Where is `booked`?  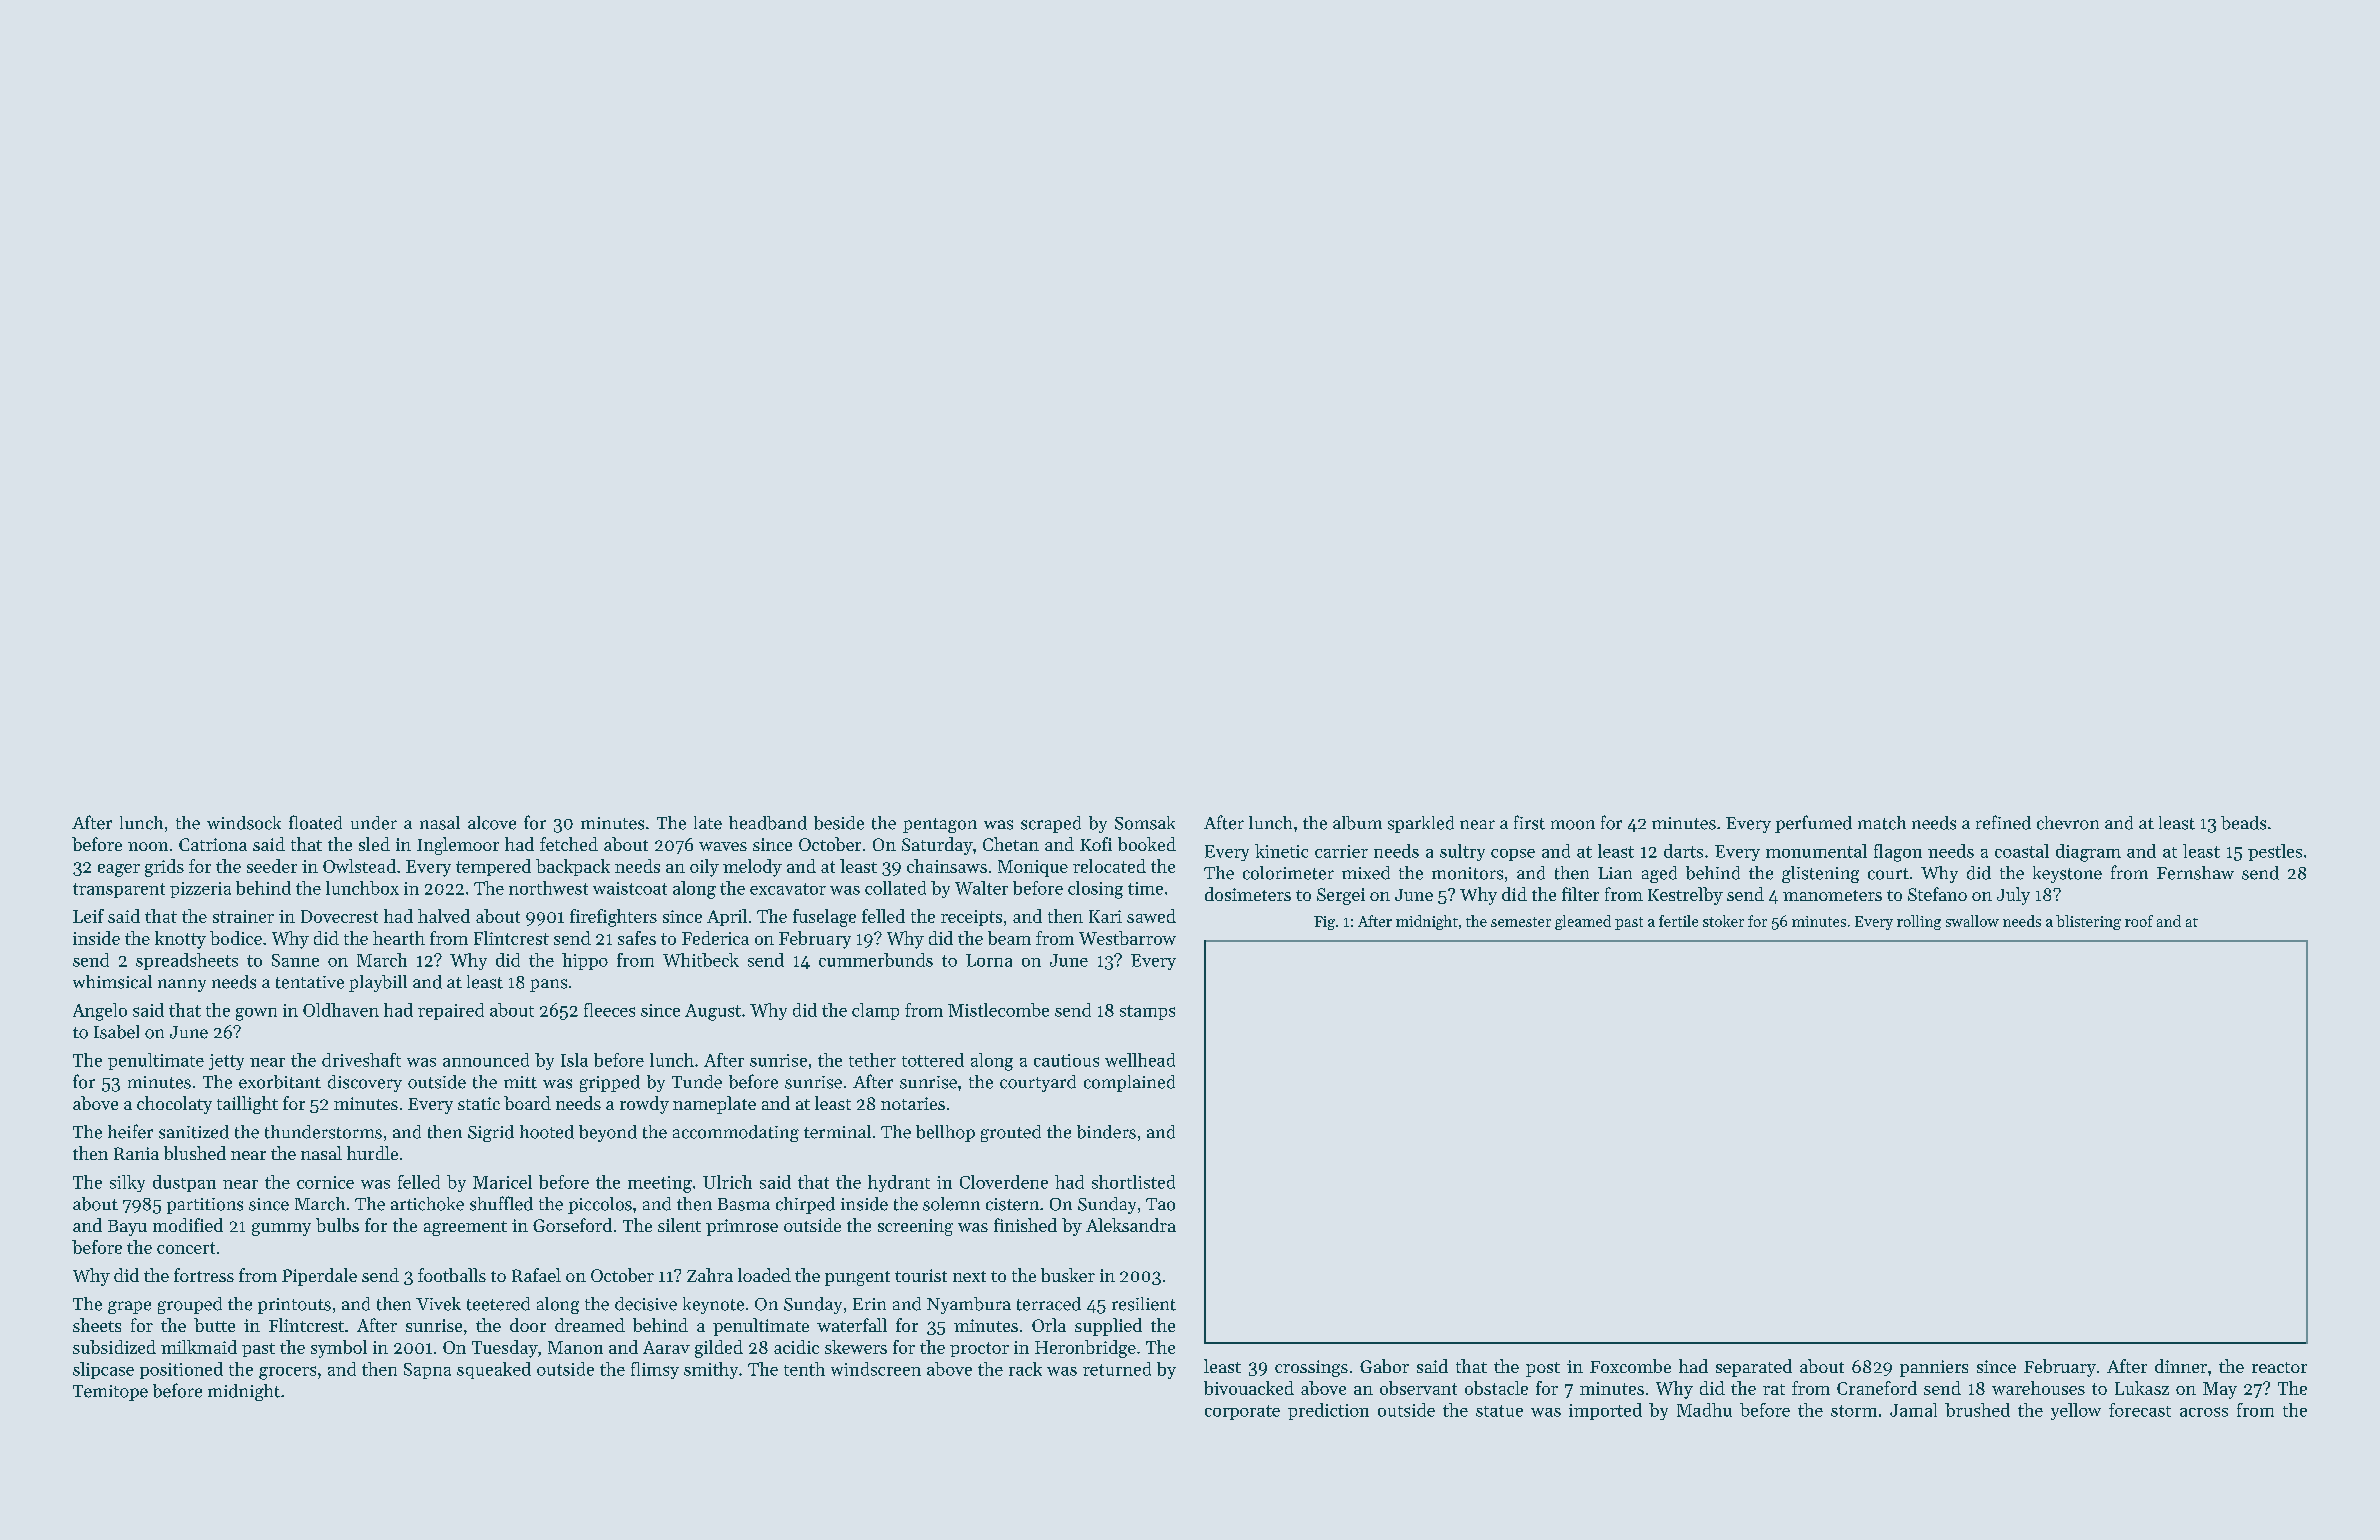 booked is located at coordinates (1147, 844).
